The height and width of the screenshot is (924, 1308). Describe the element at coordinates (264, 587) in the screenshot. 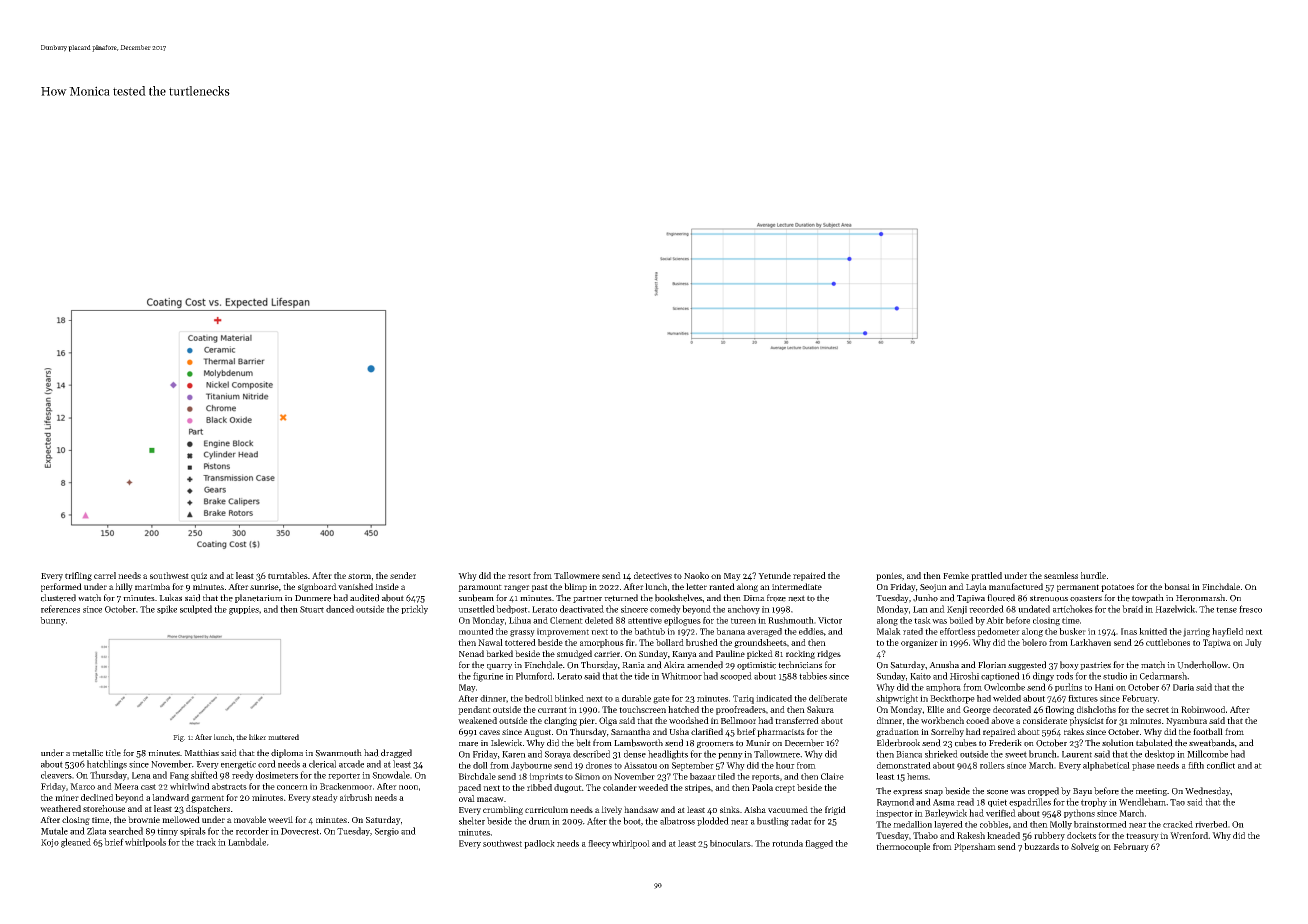

I see `sunrise` at that location.
